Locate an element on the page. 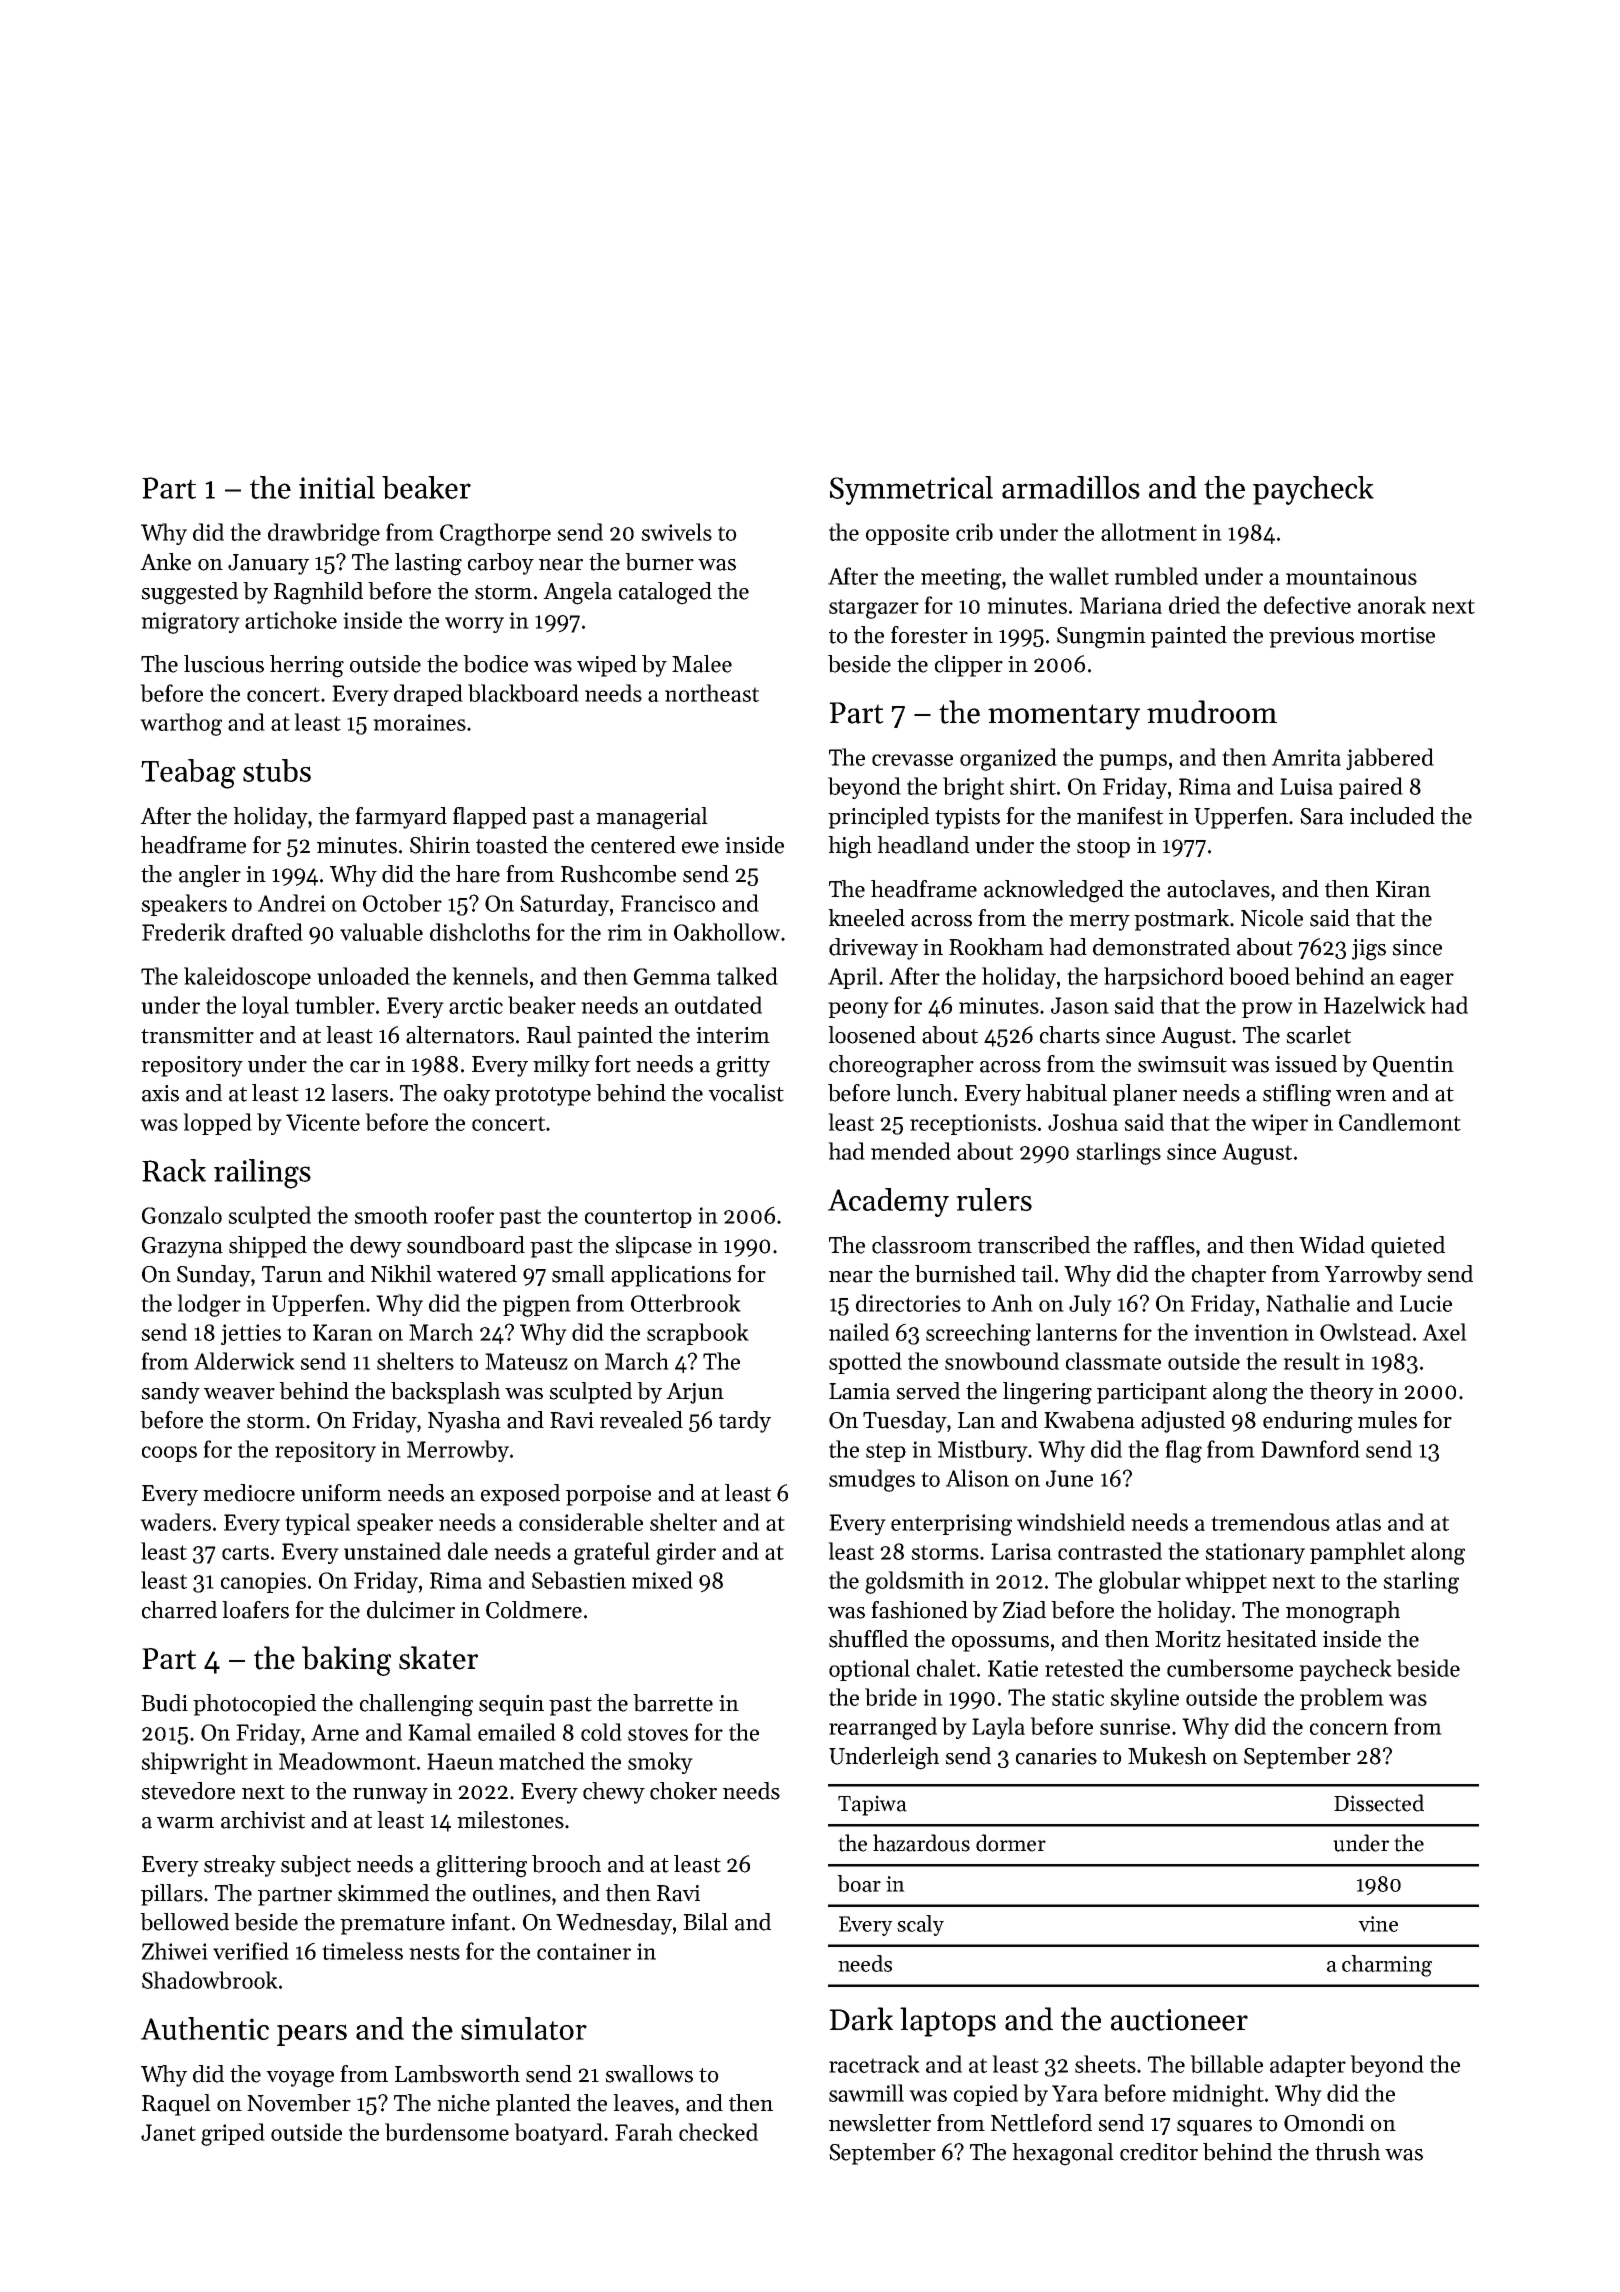 The height and width of the image is (2292, 1620). jabbered is located at coordinates (1390, 759).
